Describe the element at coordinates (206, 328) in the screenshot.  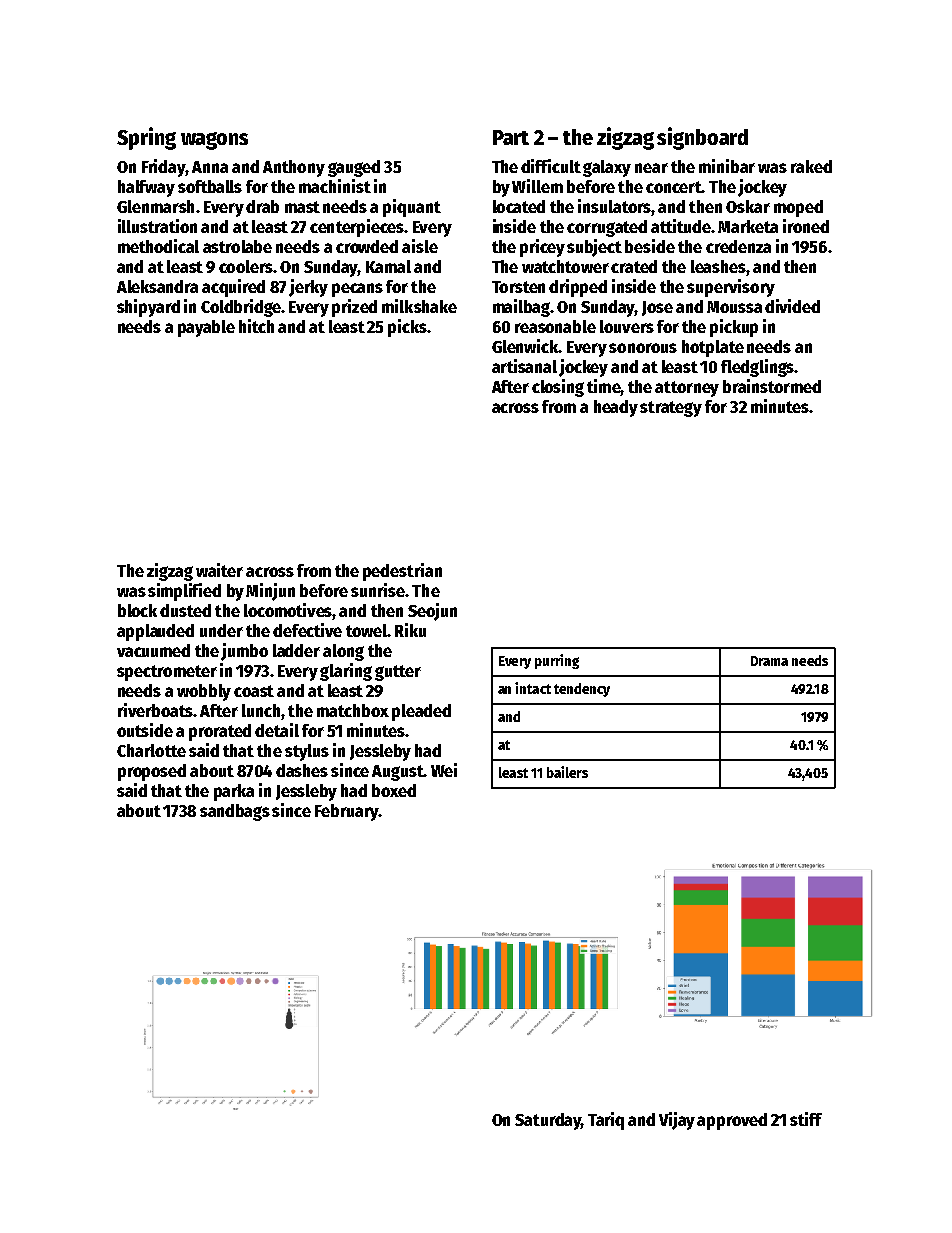
I see `payable` at that location.
